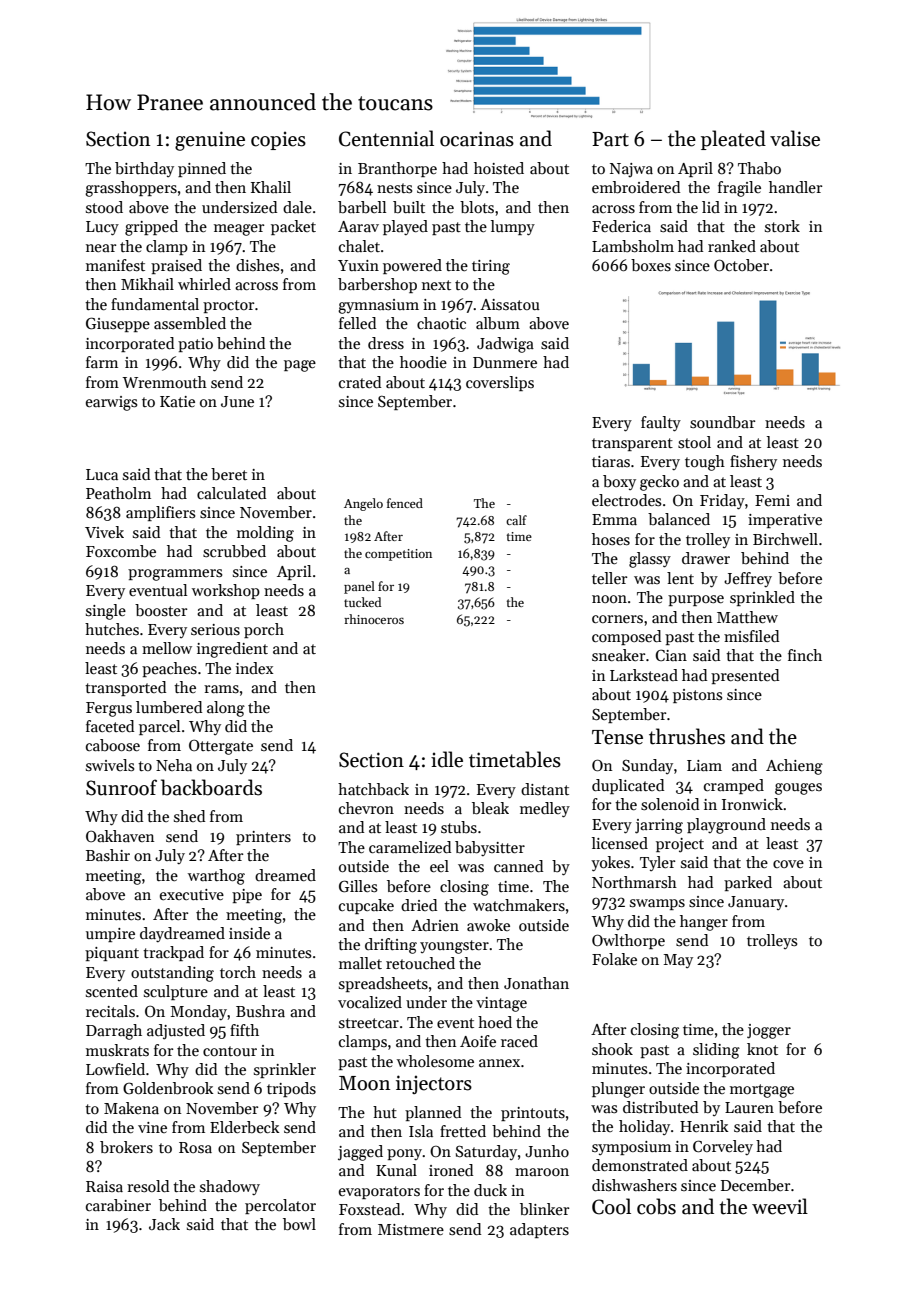 This screenshot has width=908, height=1316. What do you see at coordinates (360, 1153) in the screenshot?
I see `jagged` at bounding box center [360, 1153].
